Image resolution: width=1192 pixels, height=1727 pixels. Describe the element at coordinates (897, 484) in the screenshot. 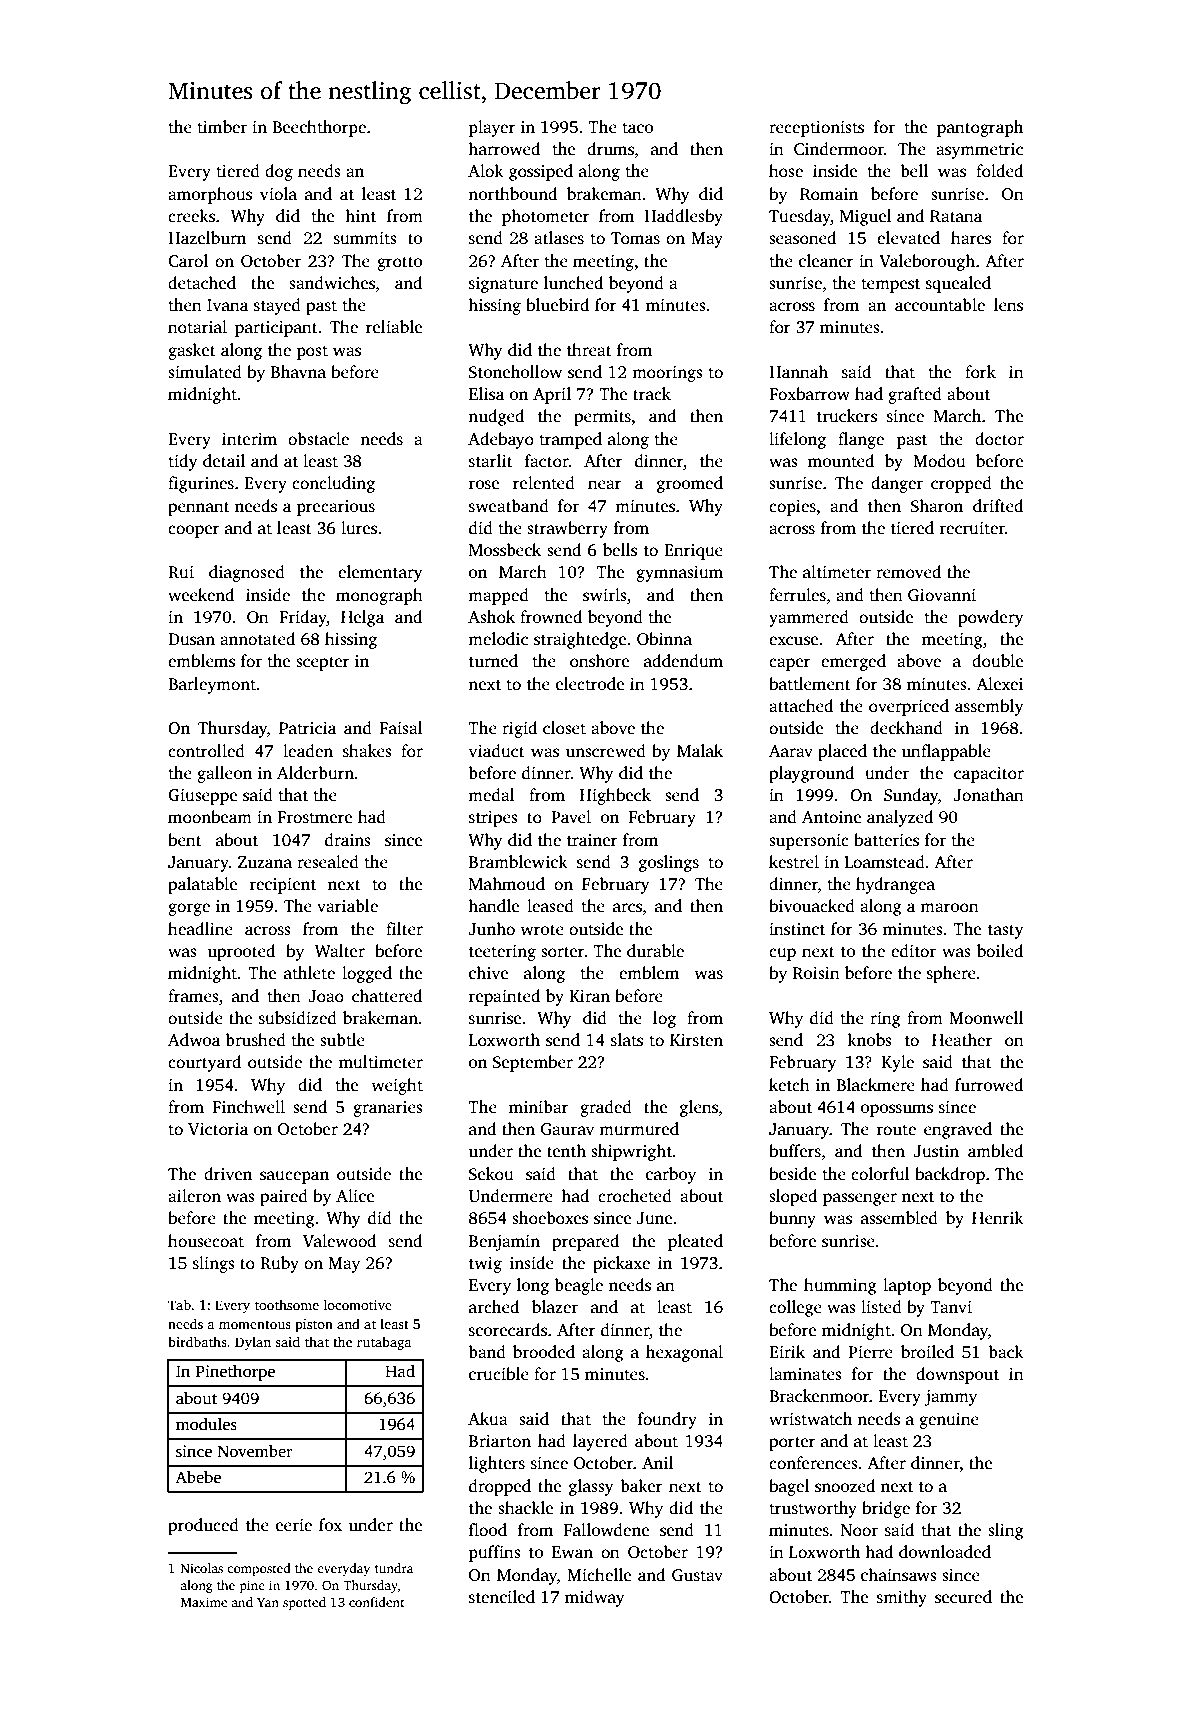

I see `danger` at that location.
